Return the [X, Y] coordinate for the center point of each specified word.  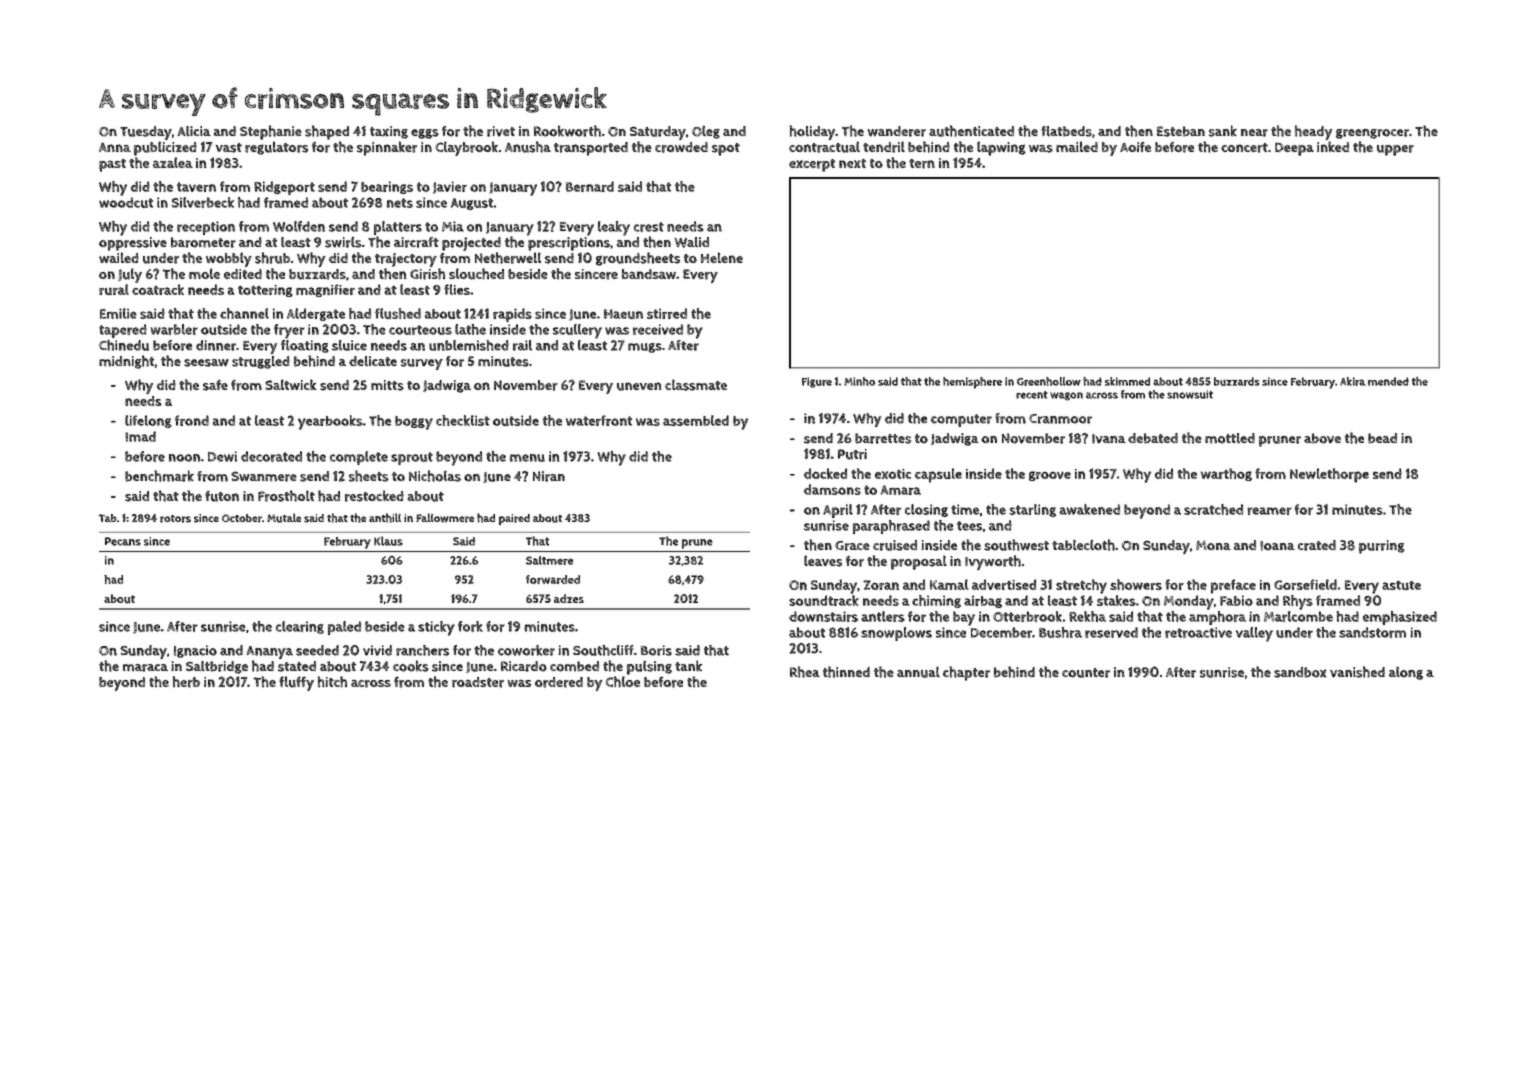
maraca [145, 668]
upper [1395, 150]
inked [1333, 146]
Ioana [1277, 546]
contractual [824, 147]
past [112, 165]
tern [922, 164]
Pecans [123, 541]
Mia [453, 226]
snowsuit [1190, 394]
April [838, 511]
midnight [126, 362]
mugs [645, 348]
